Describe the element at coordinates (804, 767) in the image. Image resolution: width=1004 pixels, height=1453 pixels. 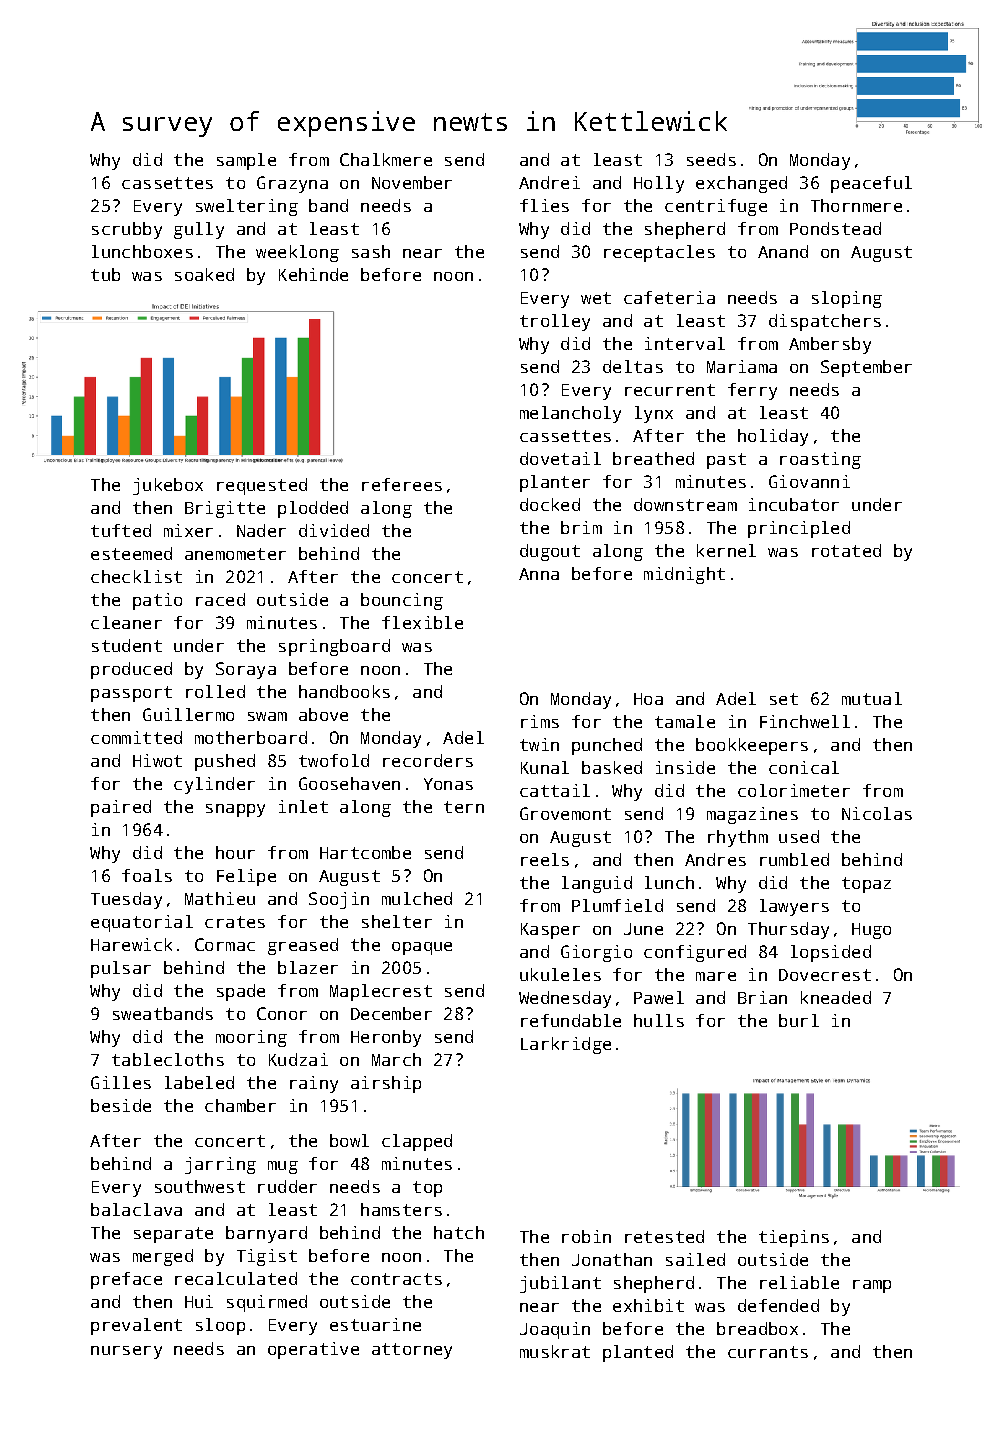
I see `conical` at that location.
